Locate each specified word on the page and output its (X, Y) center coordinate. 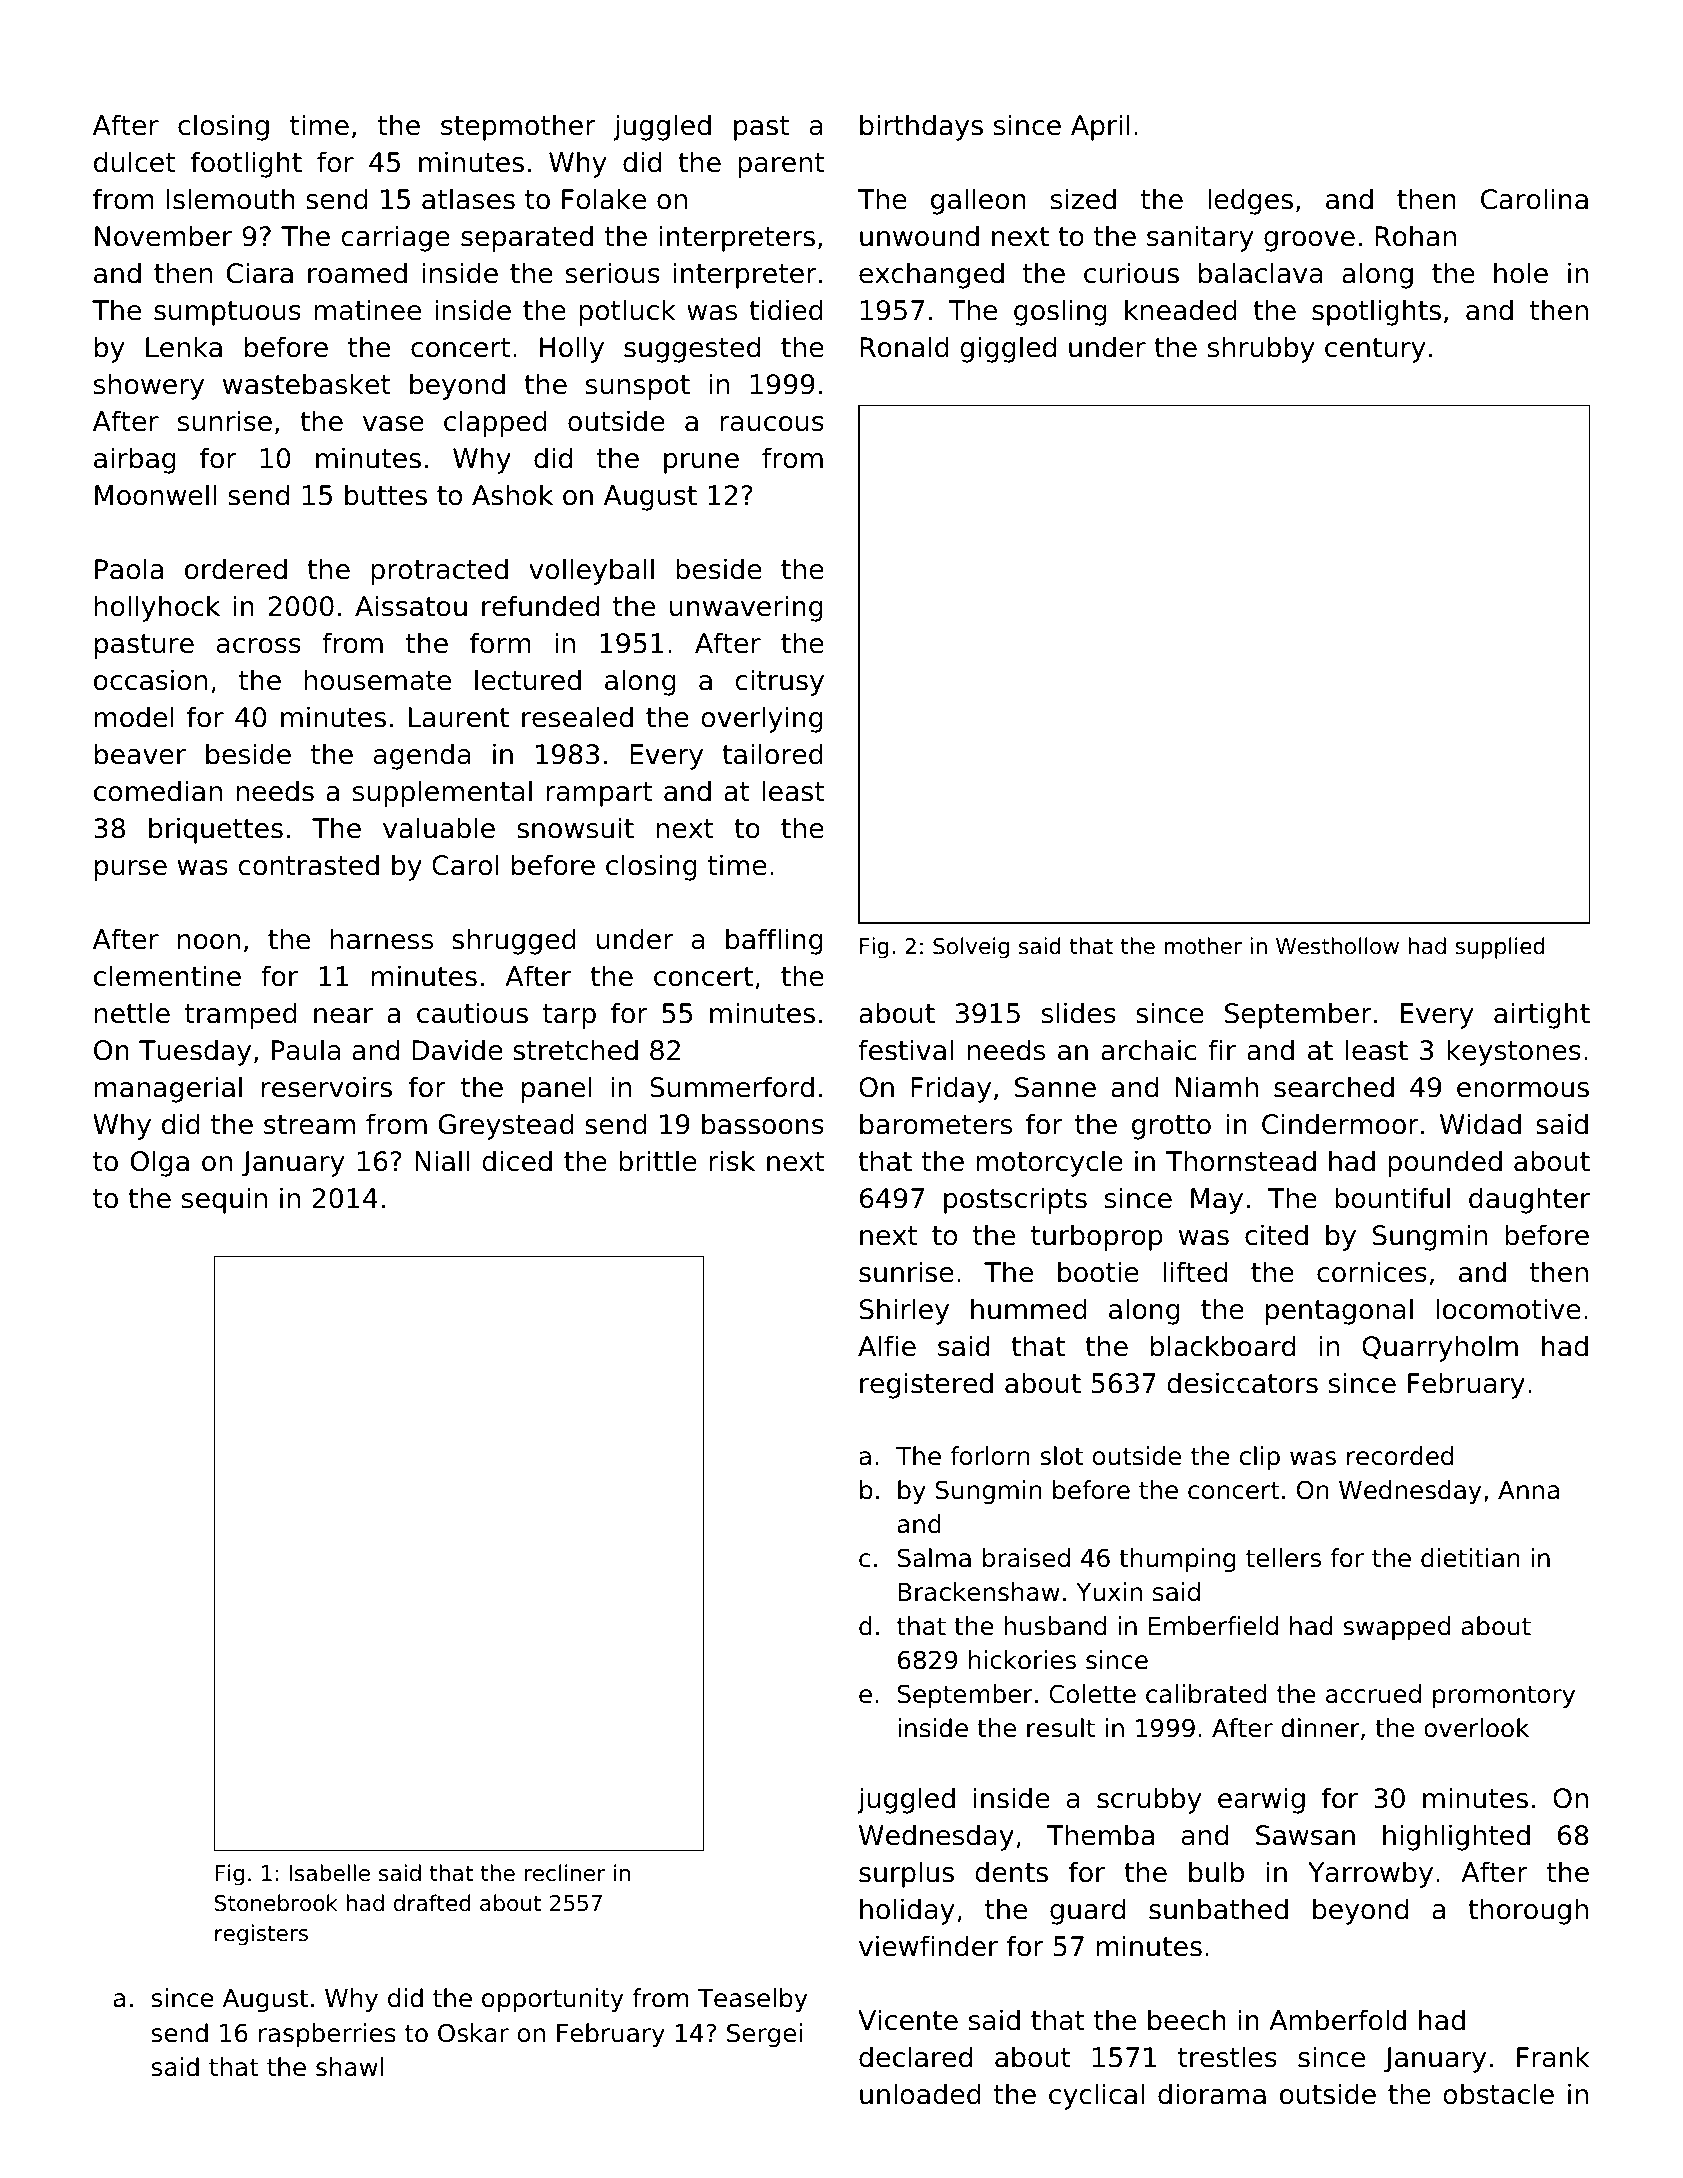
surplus (906, 1874)
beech (1187, 2020)
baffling (774, 941)
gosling (1060, 312)
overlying (762, 719)
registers (261, 1935)
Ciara (260, 273)
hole (1521, 273)
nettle (132, 1013)
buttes (386, 495)
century (1375, 350)
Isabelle (330, 1873)
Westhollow (1337, 946)
